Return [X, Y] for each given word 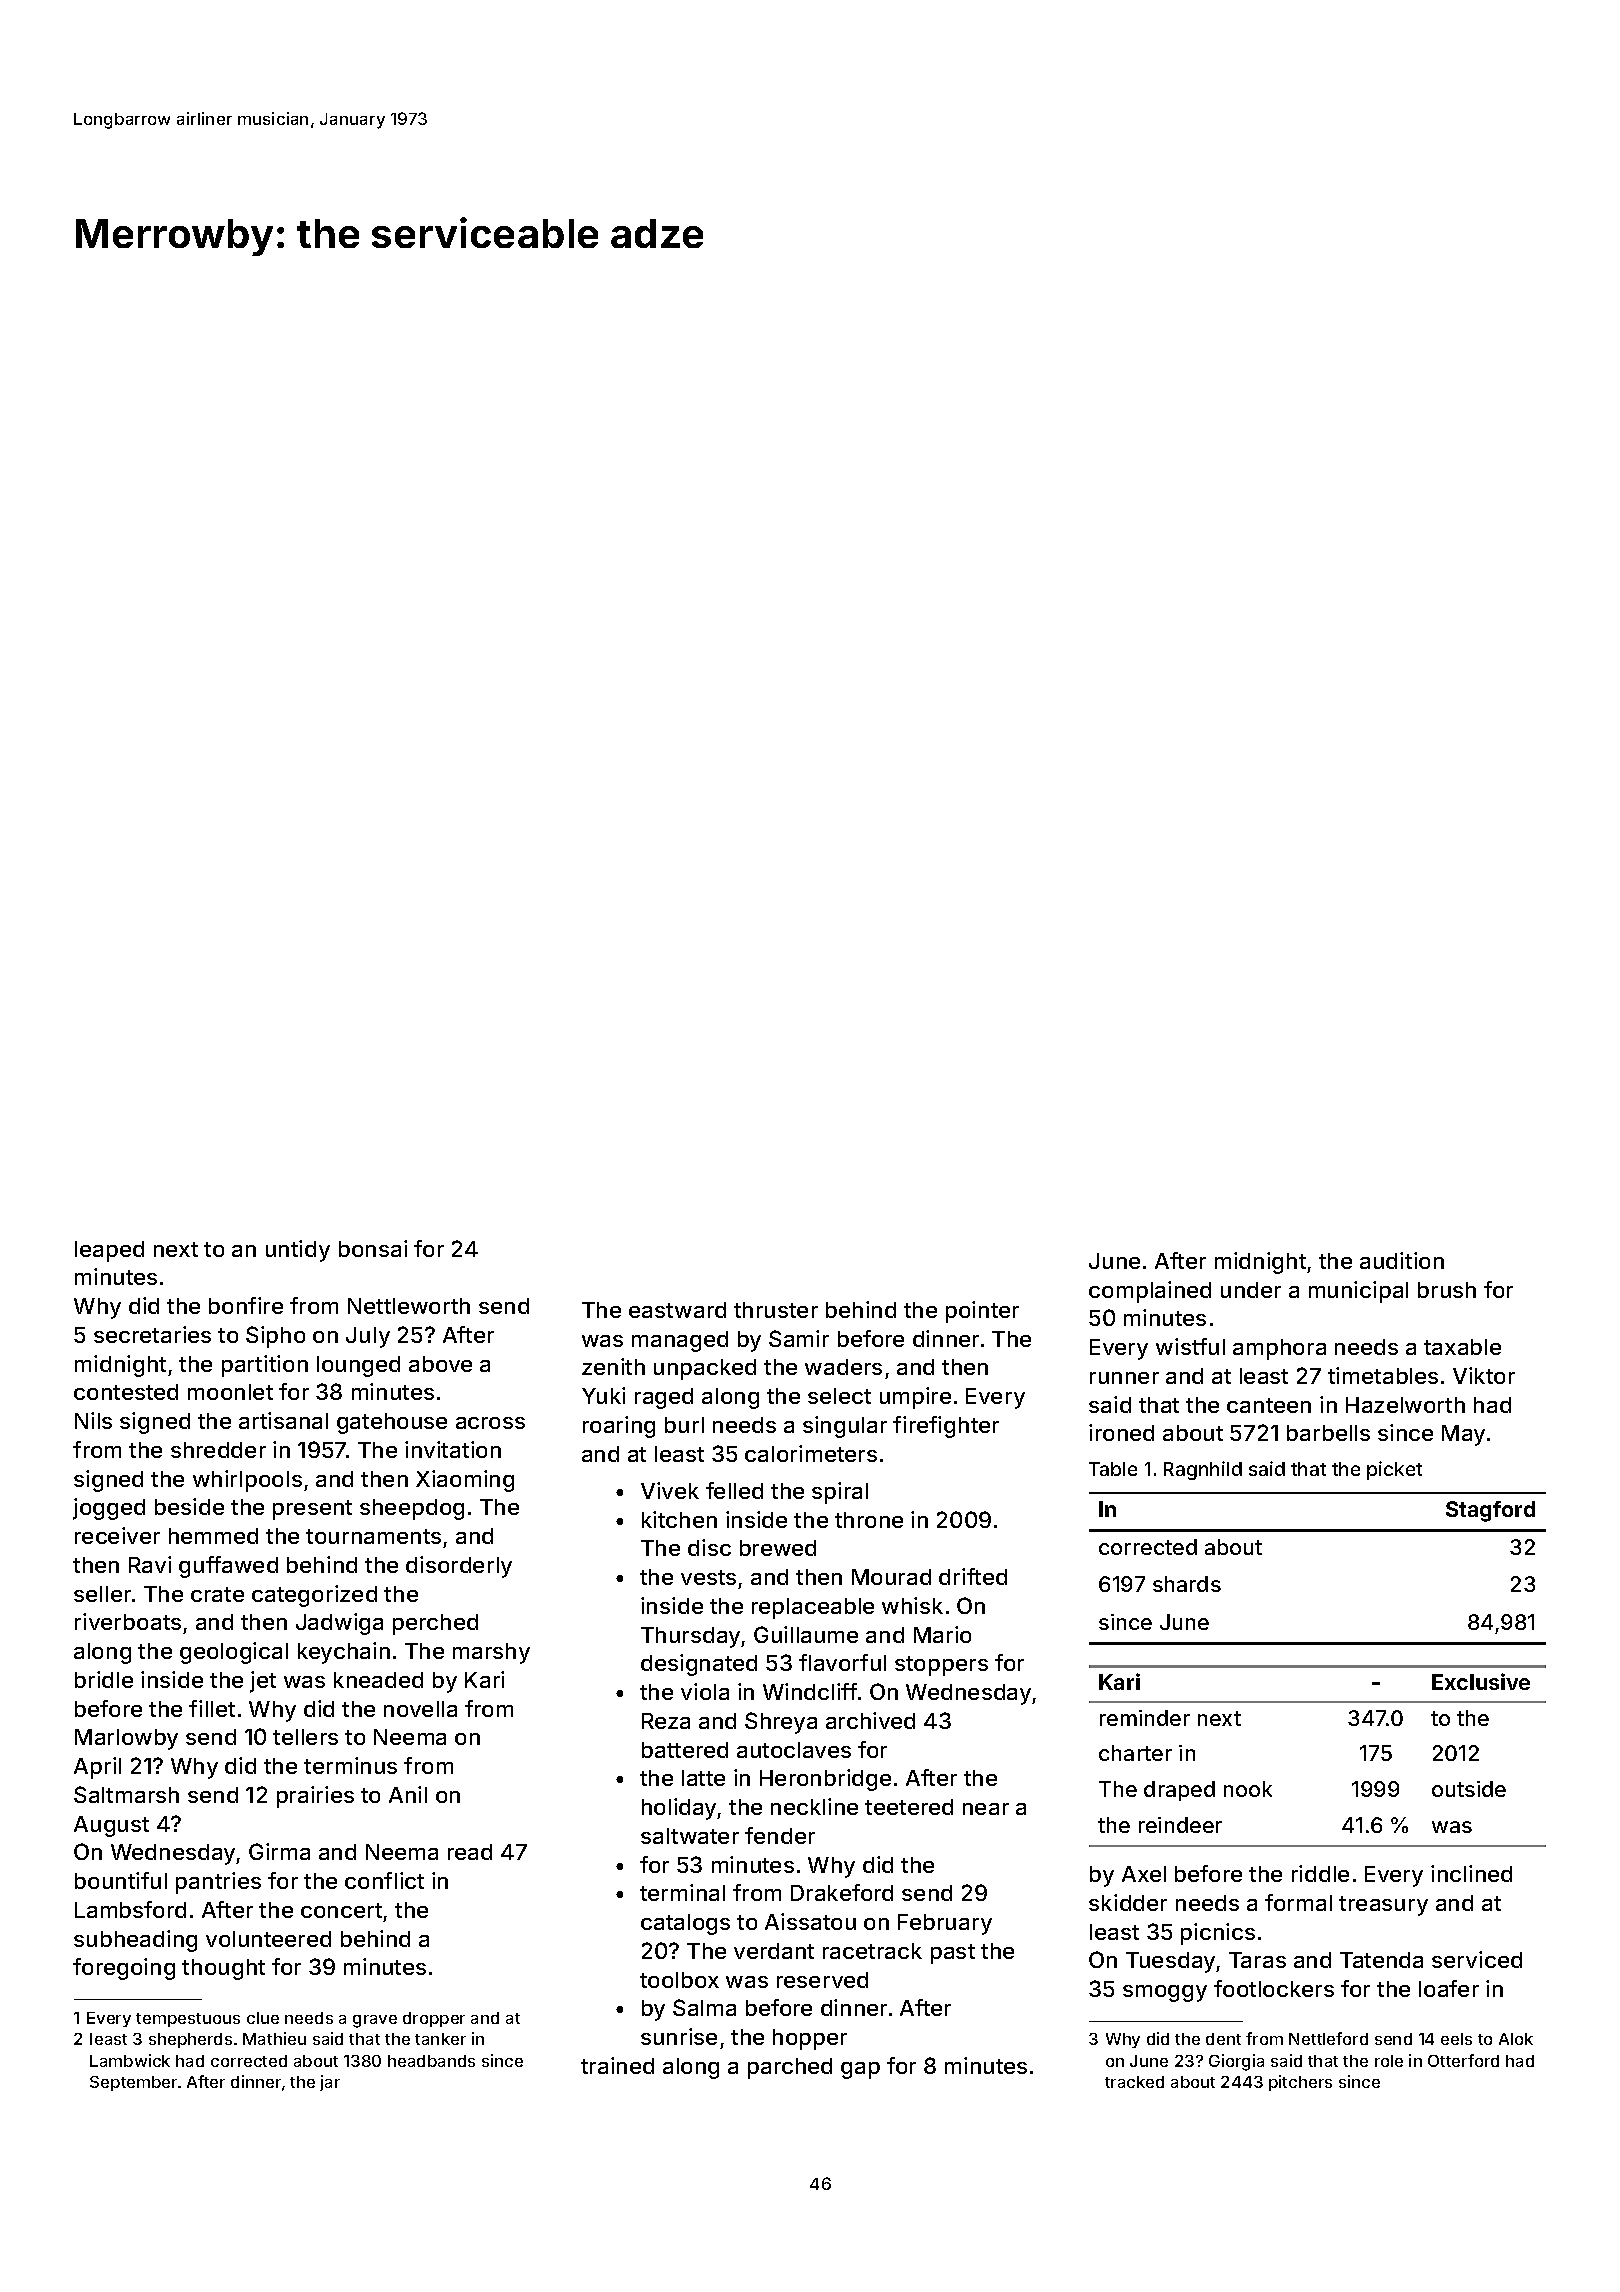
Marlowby [126, 1739]
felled [734, 1490]
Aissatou [810, 1921]
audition [1402, 1260]
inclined [1471, 1873]
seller [102, 1594]
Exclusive [1481, 1681]
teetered [909, 1807]
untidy [298, 1251]
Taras [1257, 1960]
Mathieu [274, 2038]
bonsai [373, 1248]
